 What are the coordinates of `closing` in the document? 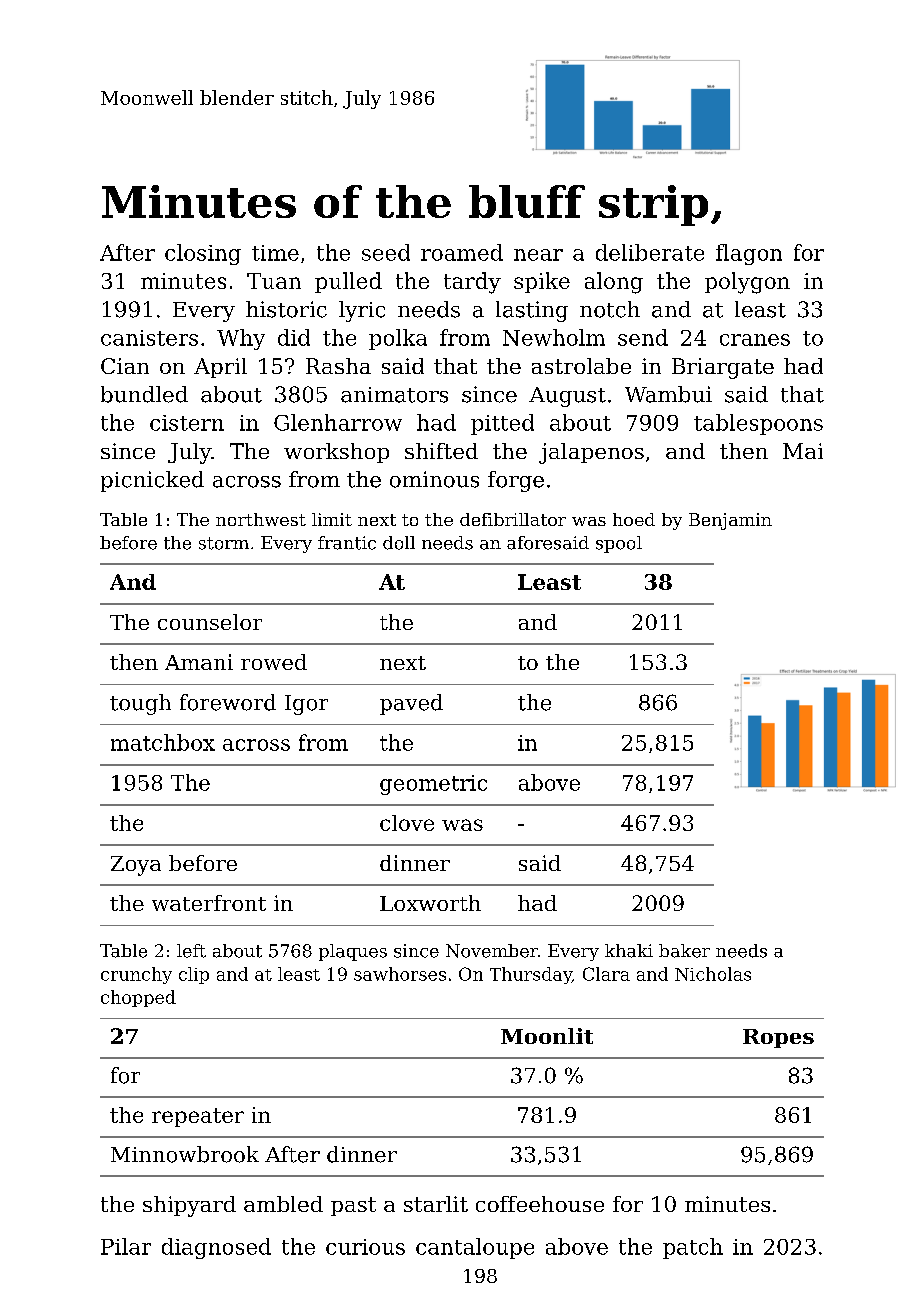 It's located at (203, 254).
